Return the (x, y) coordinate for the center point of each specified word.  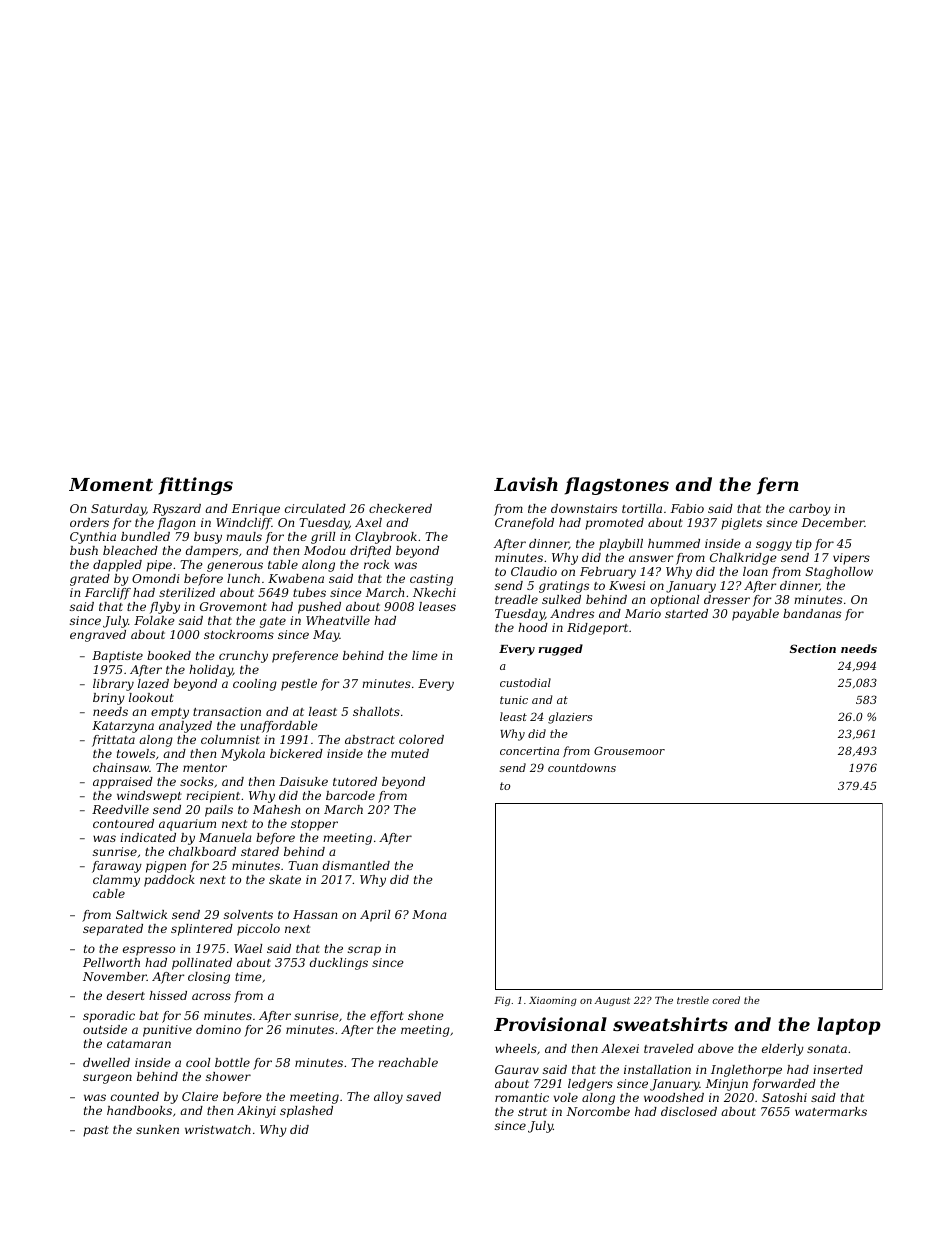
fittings (196, 486)
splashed (306, 1112)
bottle (232, 1062)
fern (778, 486)
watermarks (831, 1111)
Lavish (526, 484)
